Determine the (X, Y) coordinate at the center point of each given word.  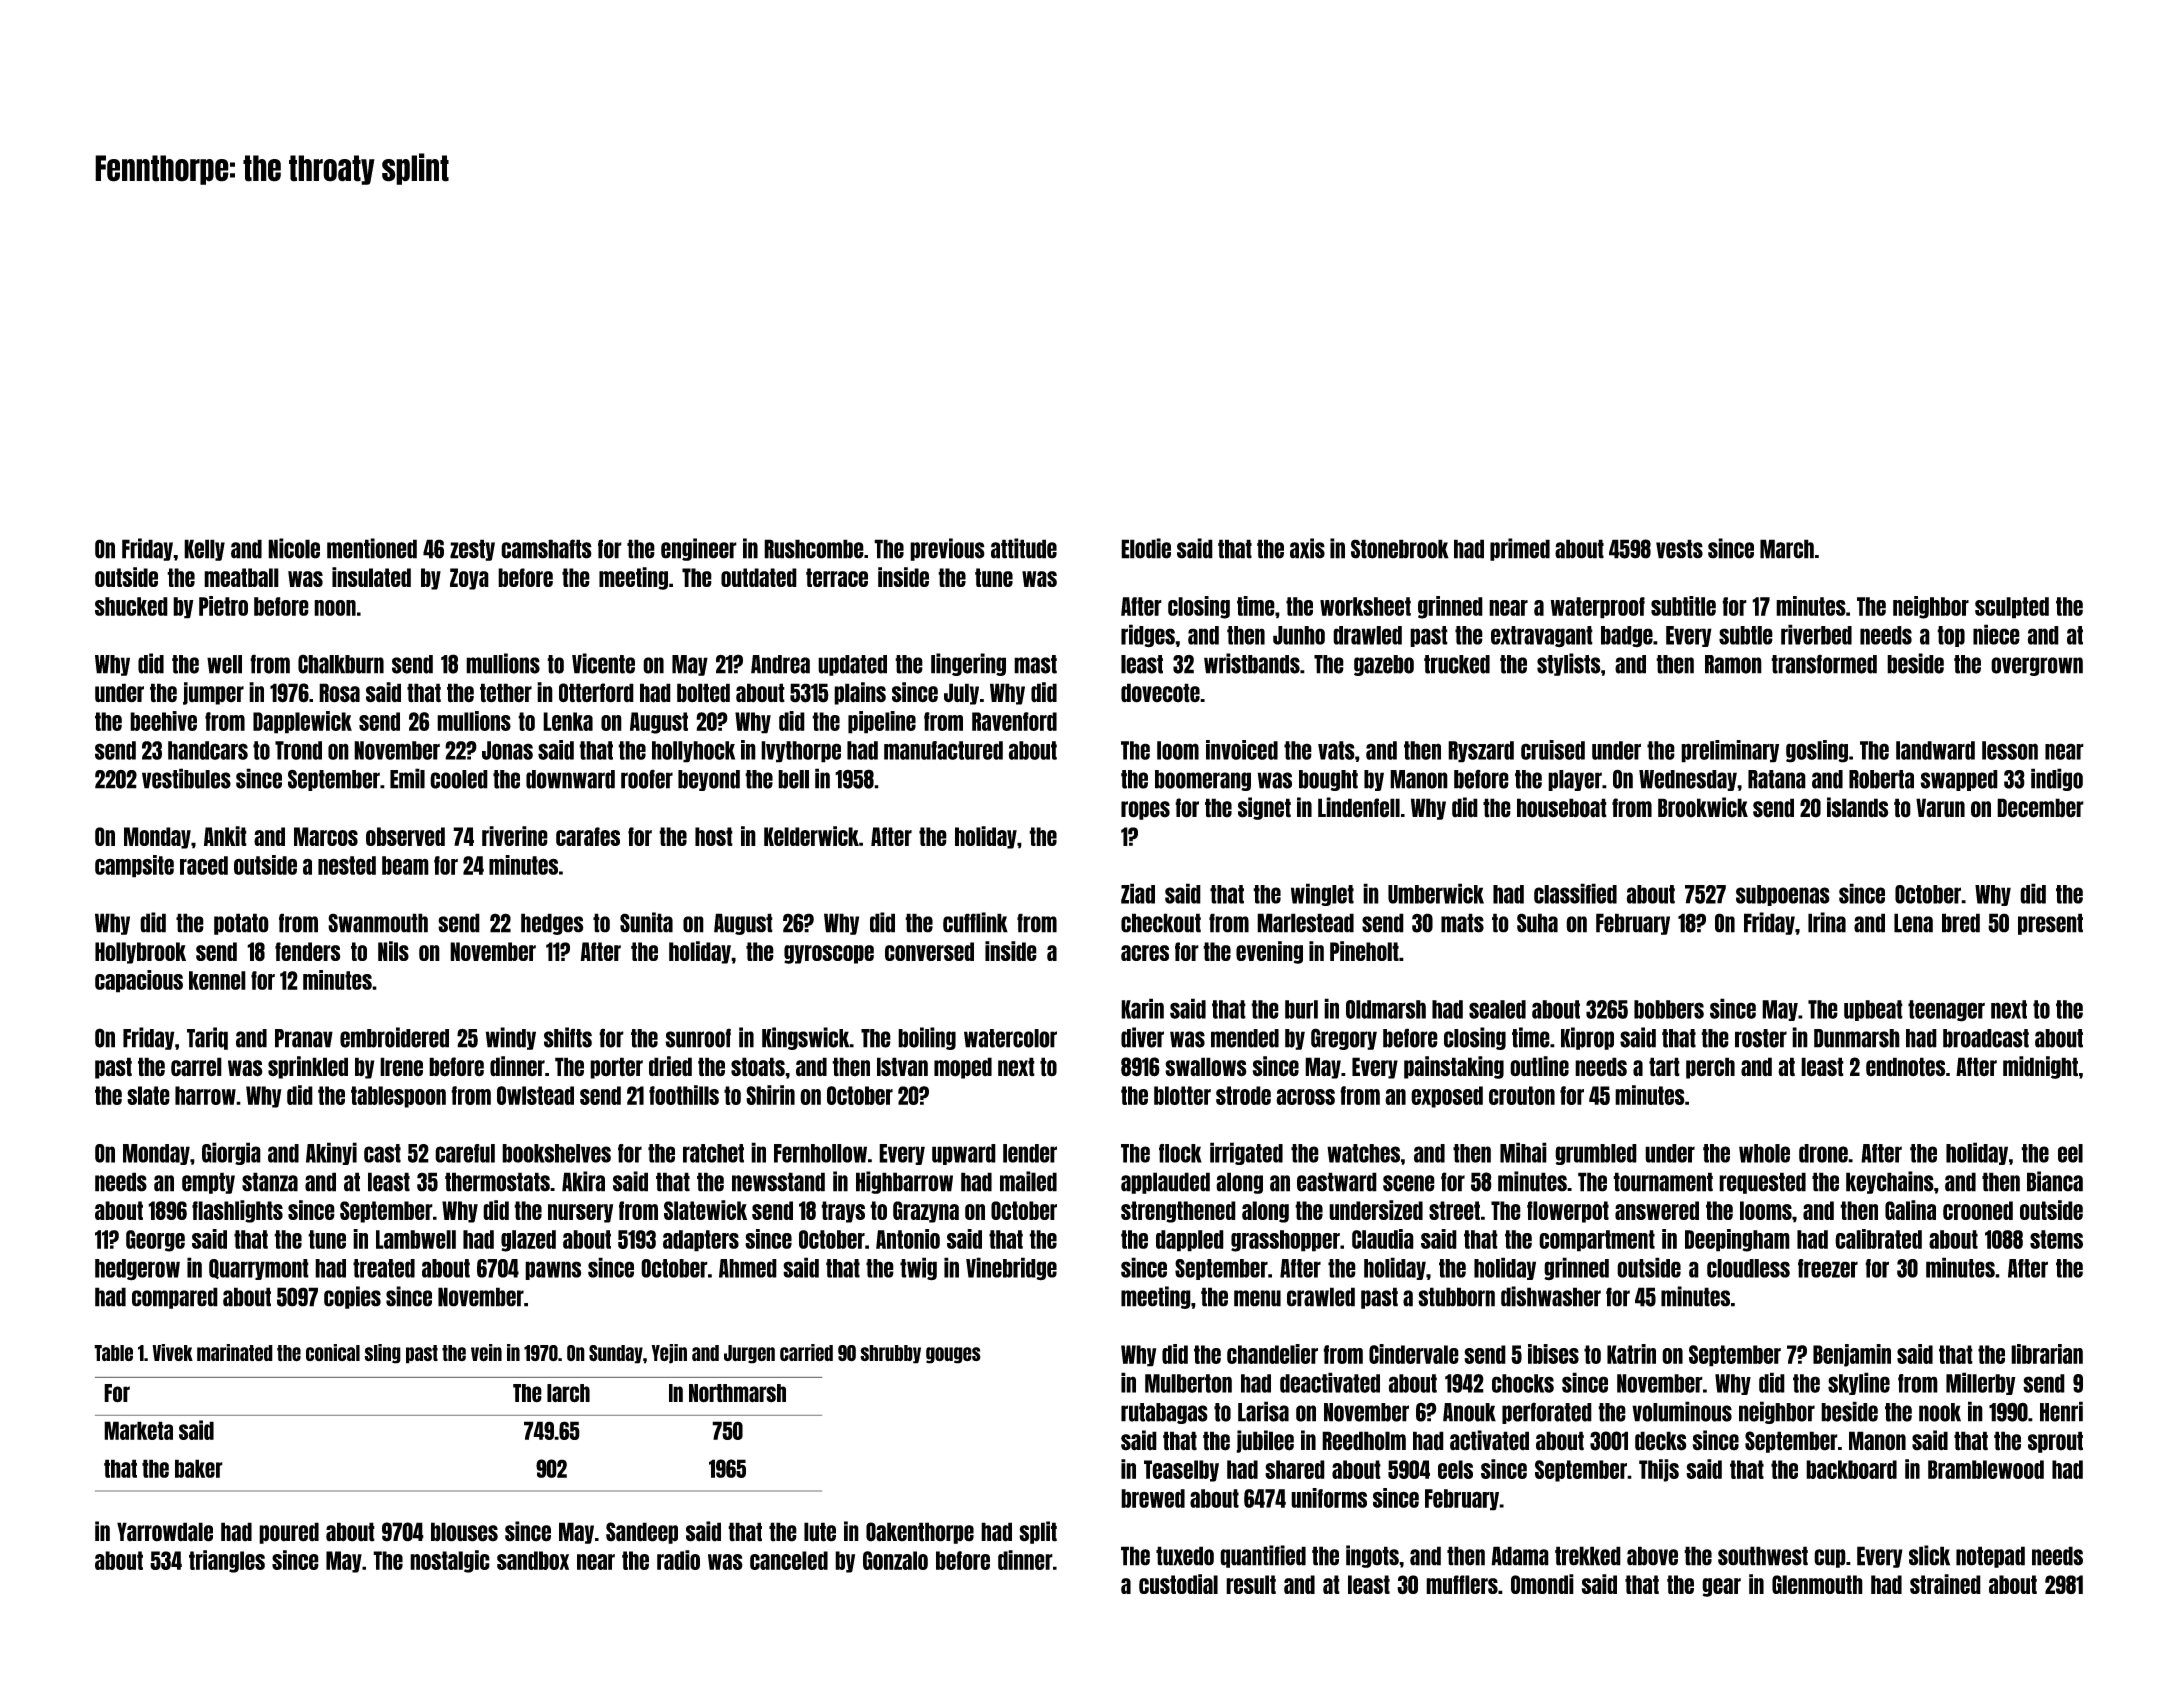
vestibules (186, 778)
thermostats (497, 1182)
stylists (1569, 664)
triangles (227, 1561)
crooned (1978, 1210)
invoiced (1242, 750)
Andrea (780, 664)
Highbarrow (904, 1182)
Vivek (172, 1352)
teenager (1946, 1011)
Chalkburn (341, 664)
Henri (2061, 1411)
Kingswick (806, 1038)
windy (511, 1038)
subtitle (1683, 606)
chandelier (1272, 1354)
